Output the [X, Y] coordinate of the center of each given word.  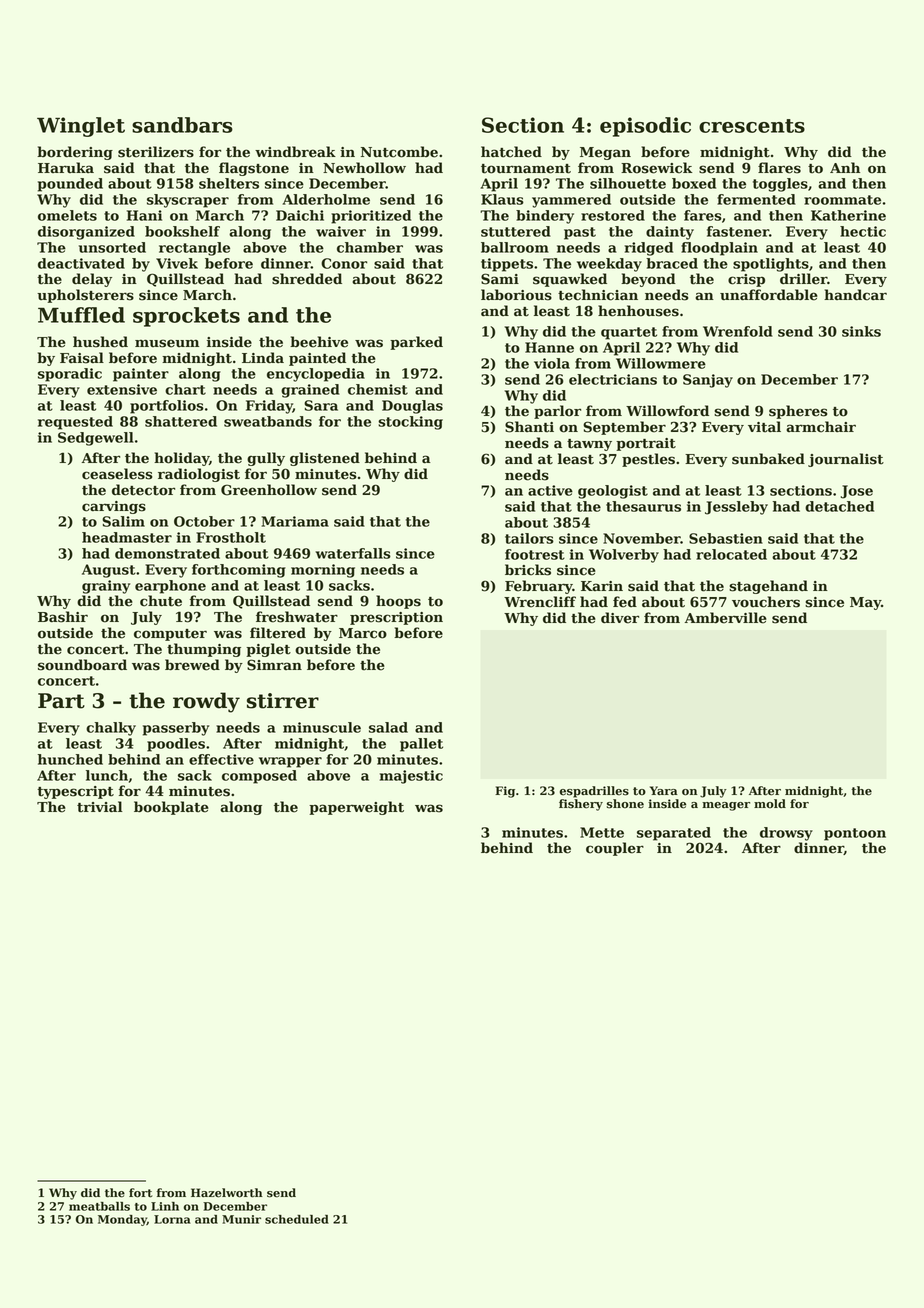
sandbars [182, 125]
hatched [511, 152]
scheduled [297, 1219]
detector [143, 490]
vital [764, 427]
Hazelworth [227, 1193]
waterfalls [353, 553]
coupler [615, 849]
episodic [645, 127]
